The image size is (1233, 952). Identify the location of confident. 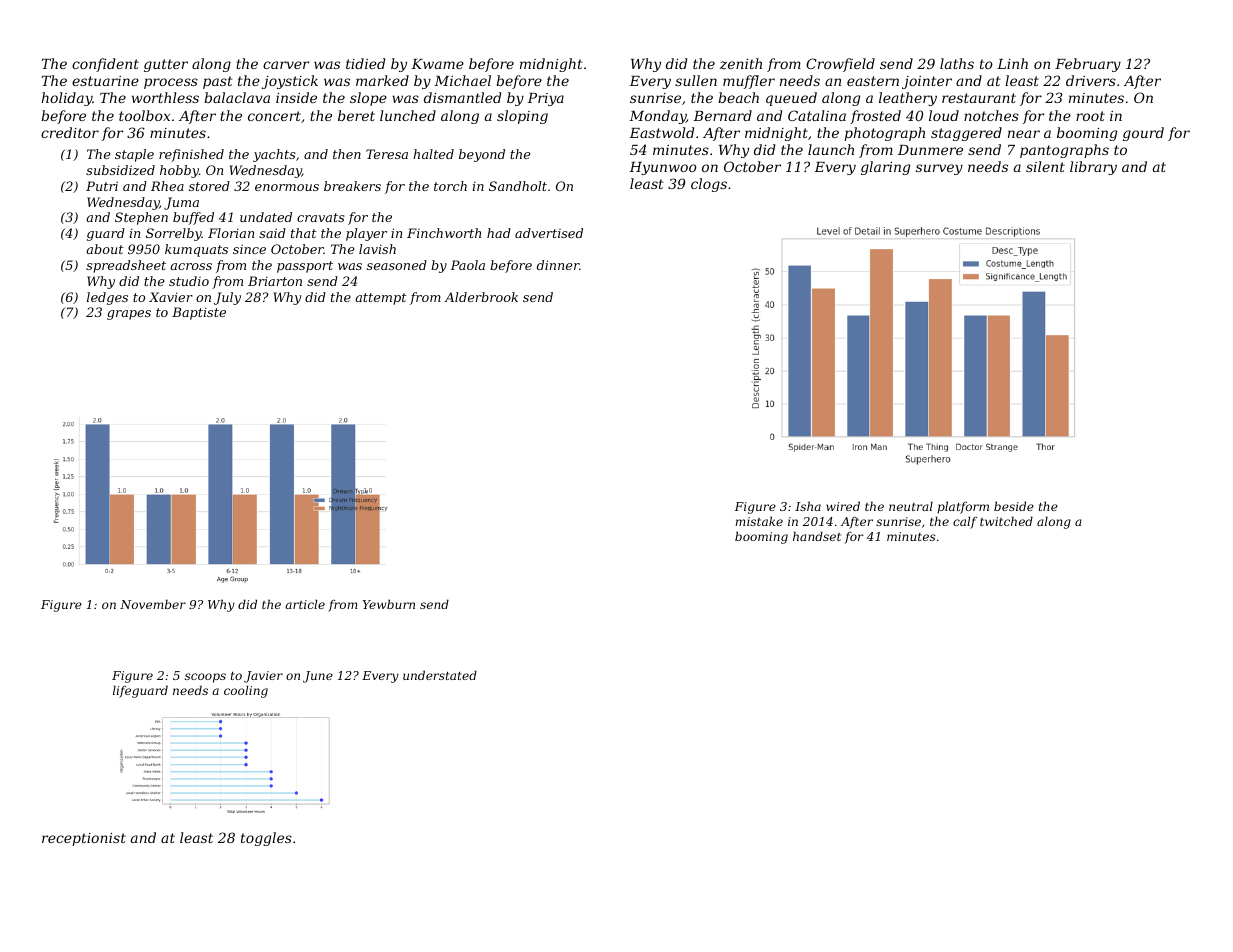
(105, 65).
